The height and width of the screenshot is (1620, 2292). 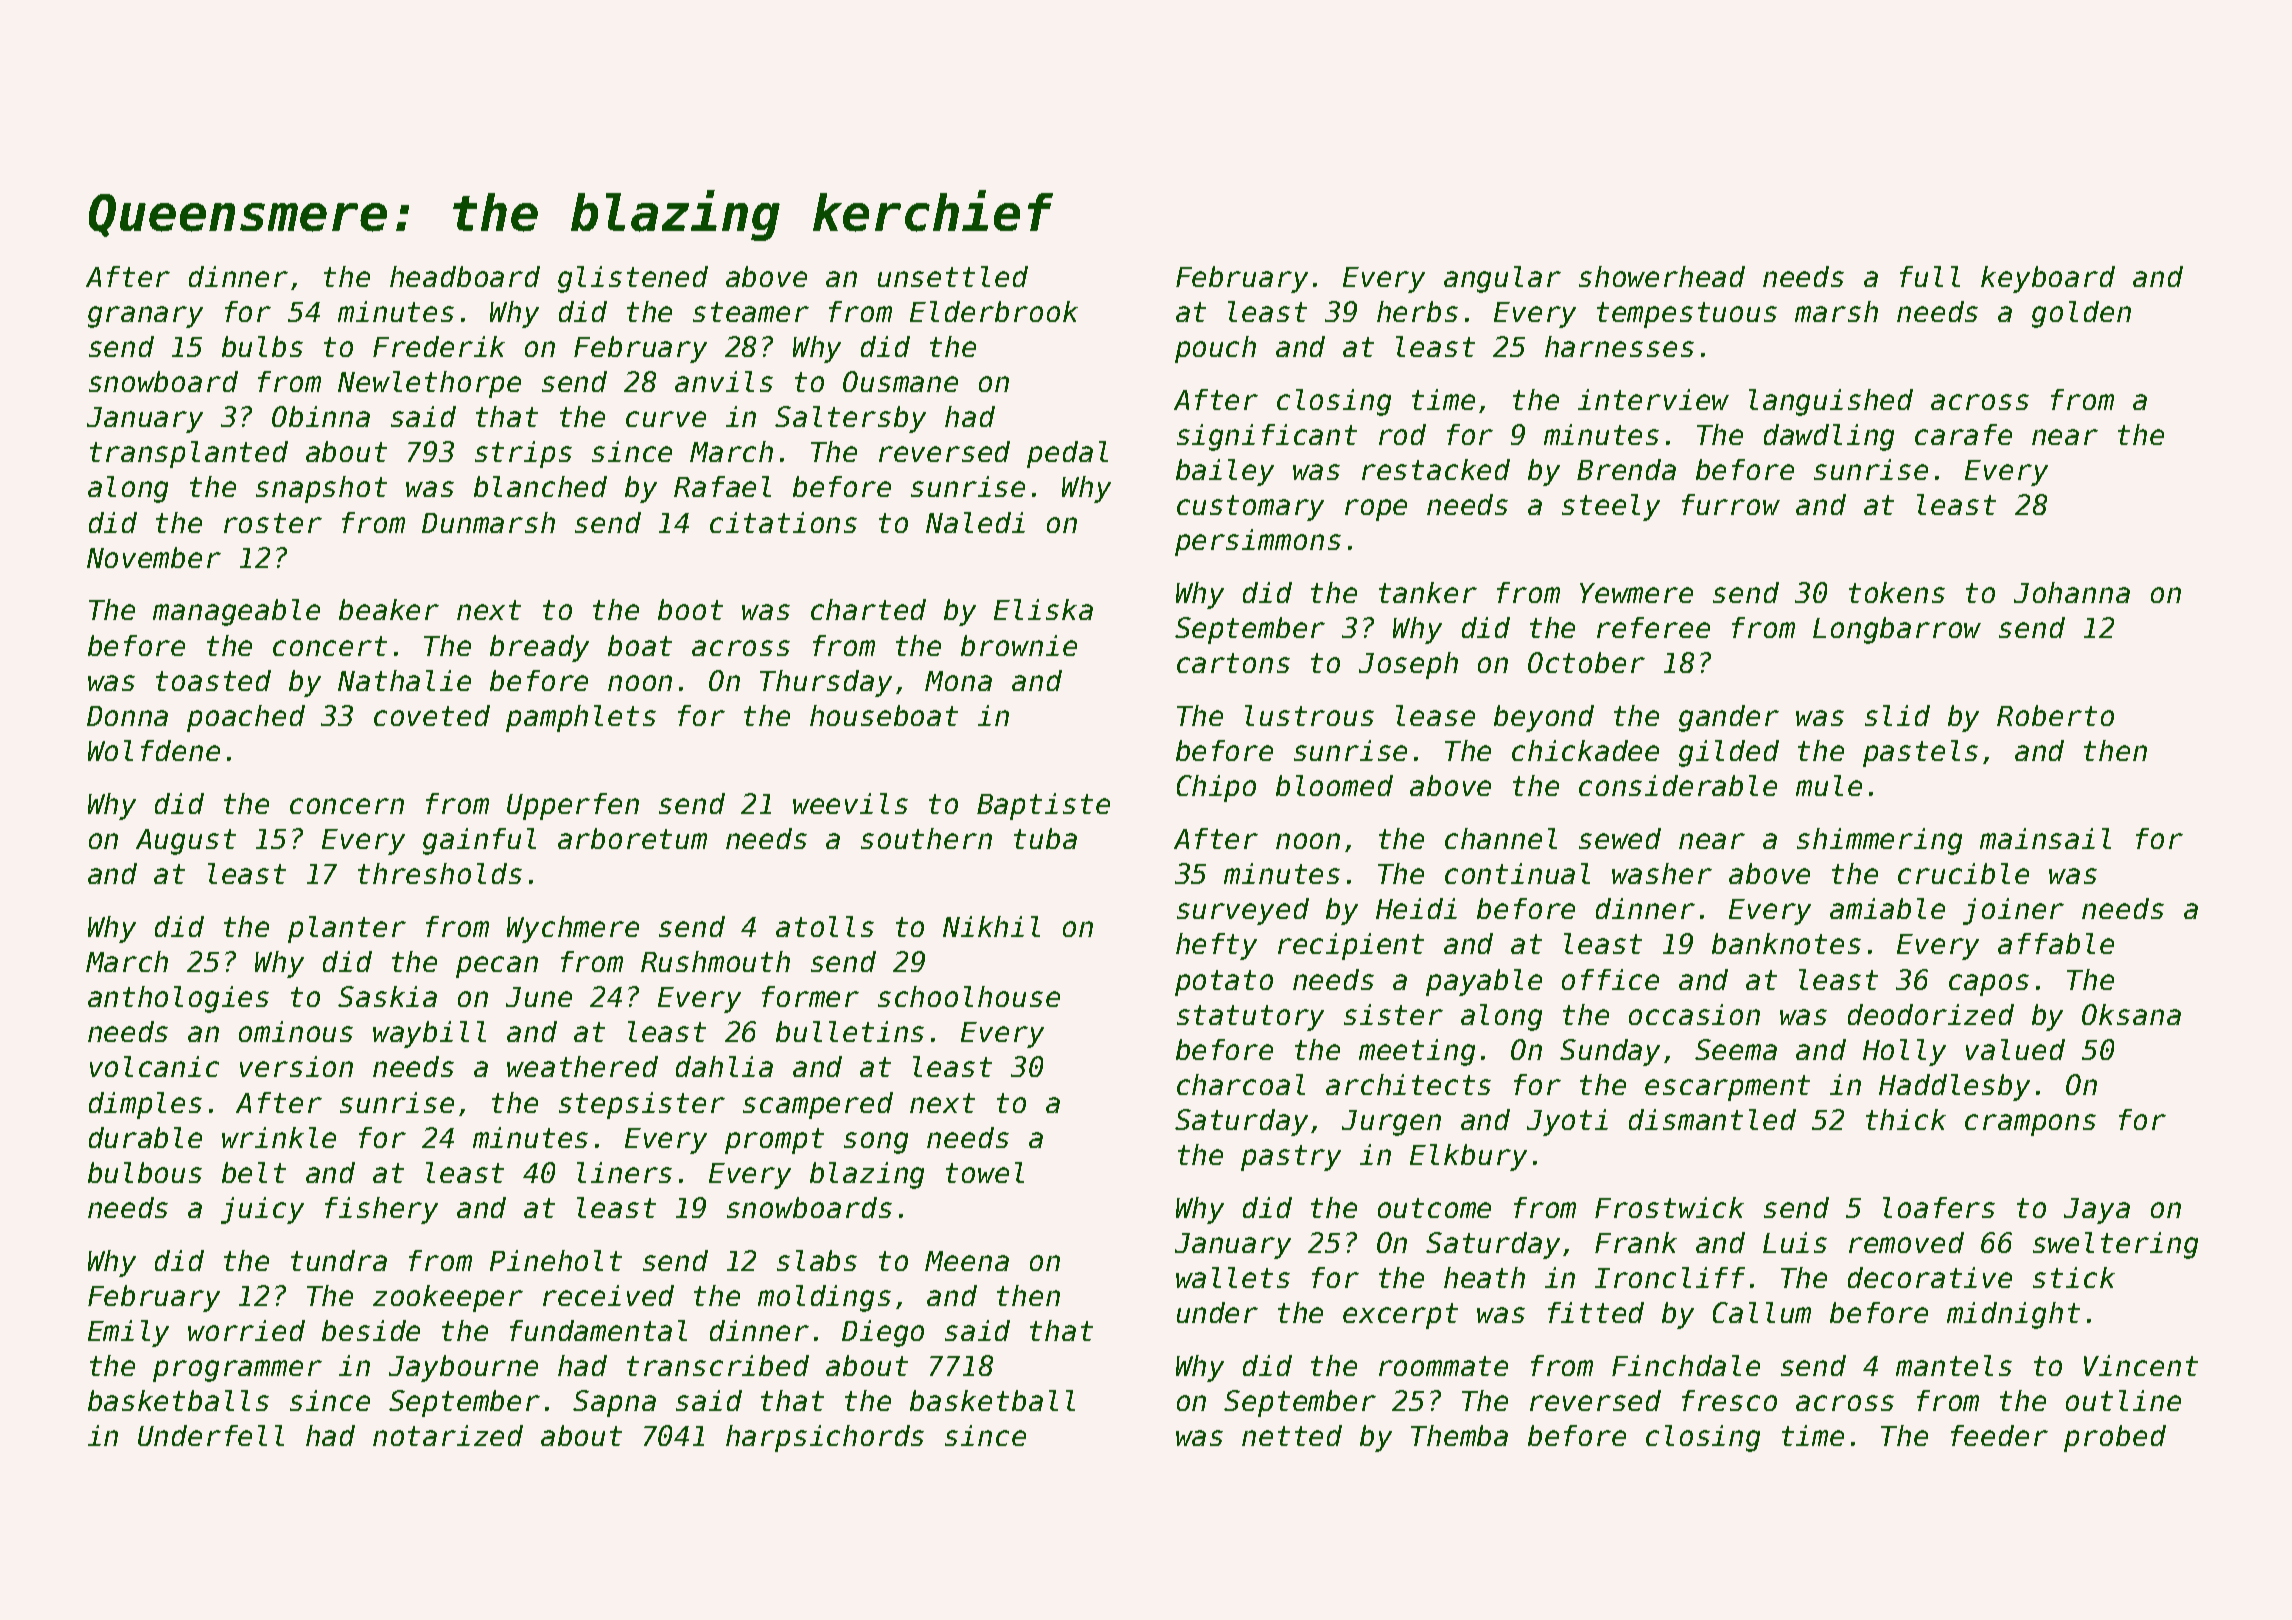 What do you see at coordinates (825, 1438) in the screenshot?
I see `harpsichords` at bounding box center [825, 1438].
